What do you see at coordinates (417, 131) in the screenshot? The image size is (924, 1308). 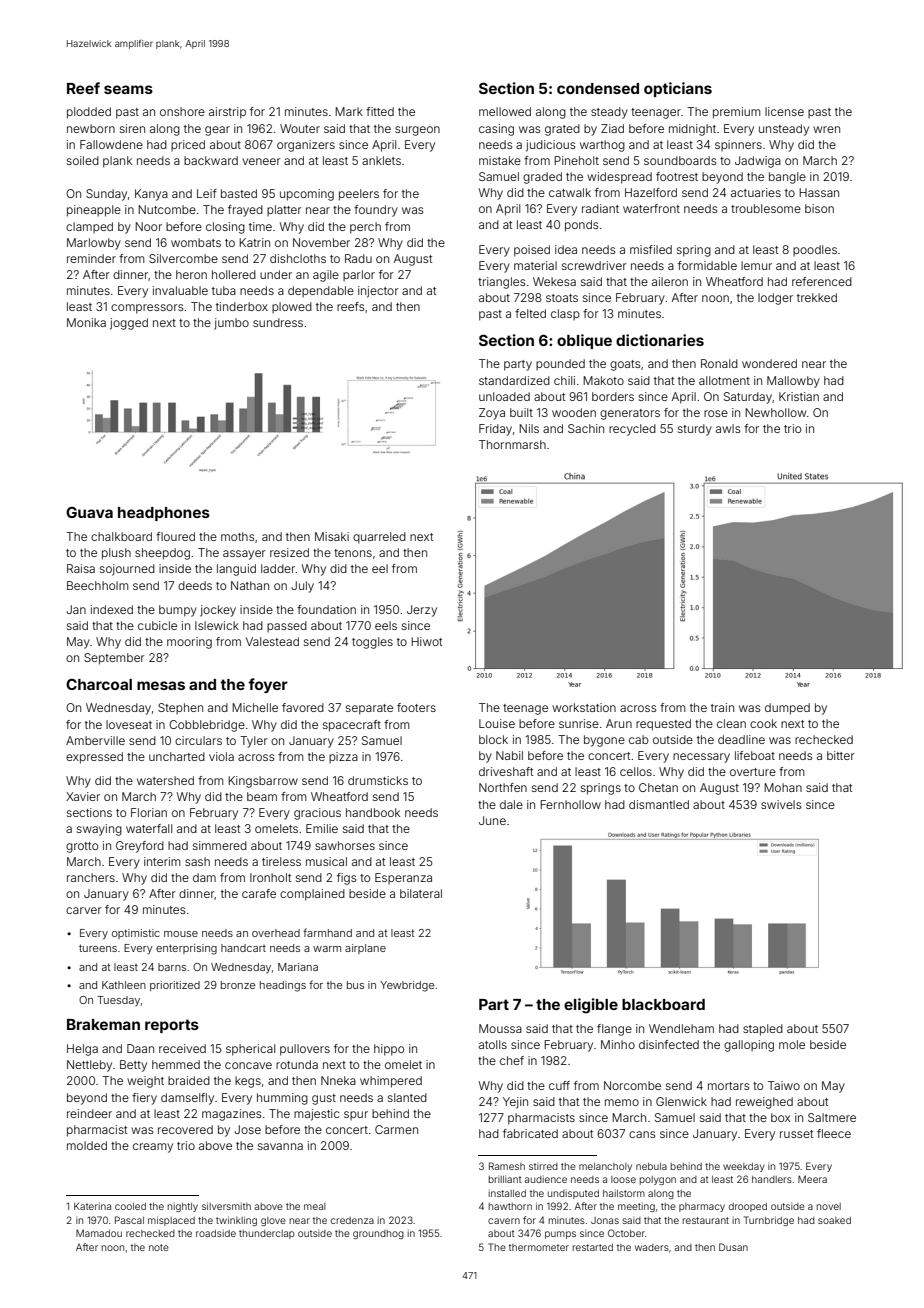 I see `surgeon` at bounding box center [417, 131].
